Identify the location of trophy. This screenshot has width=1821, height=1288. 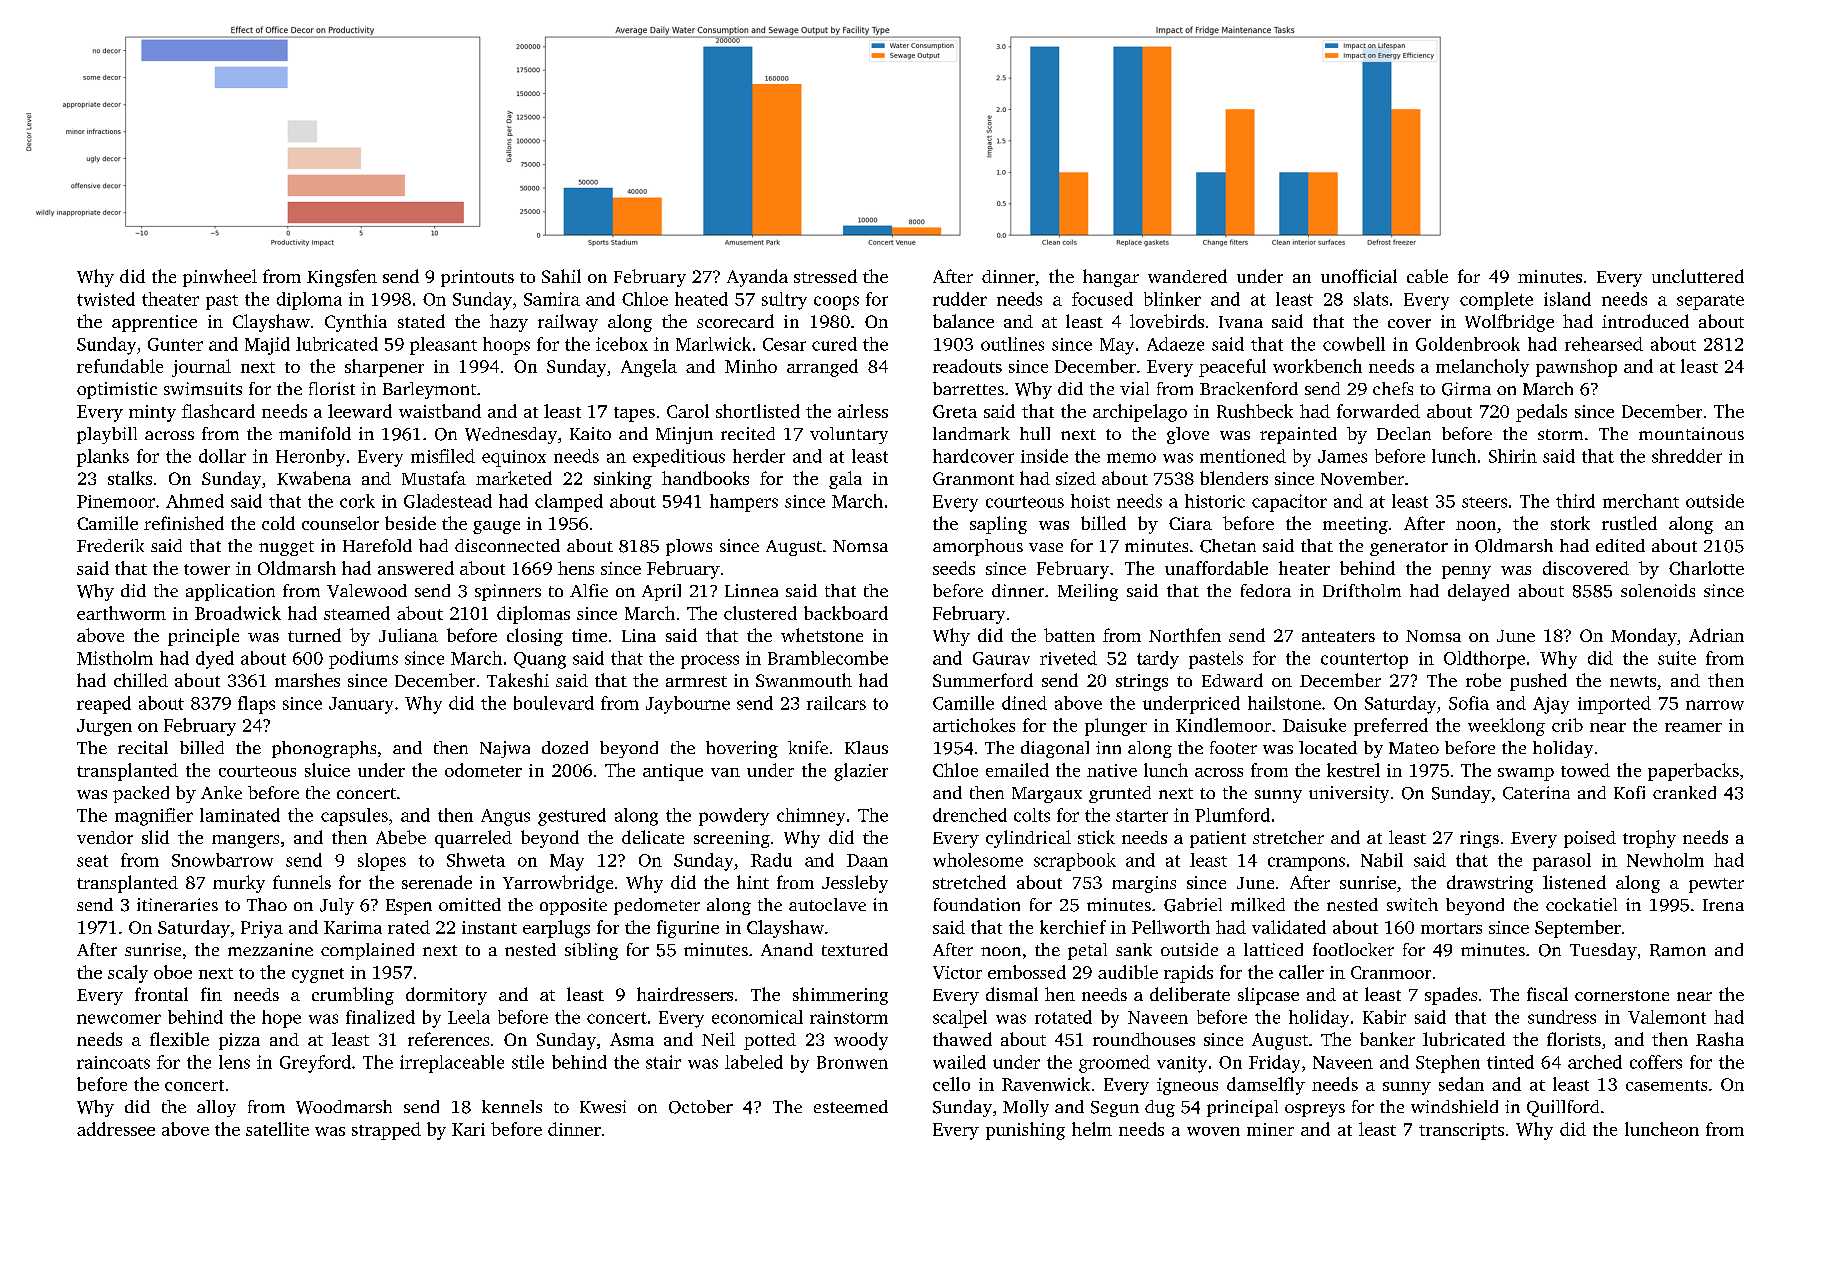
(1649, 839).
